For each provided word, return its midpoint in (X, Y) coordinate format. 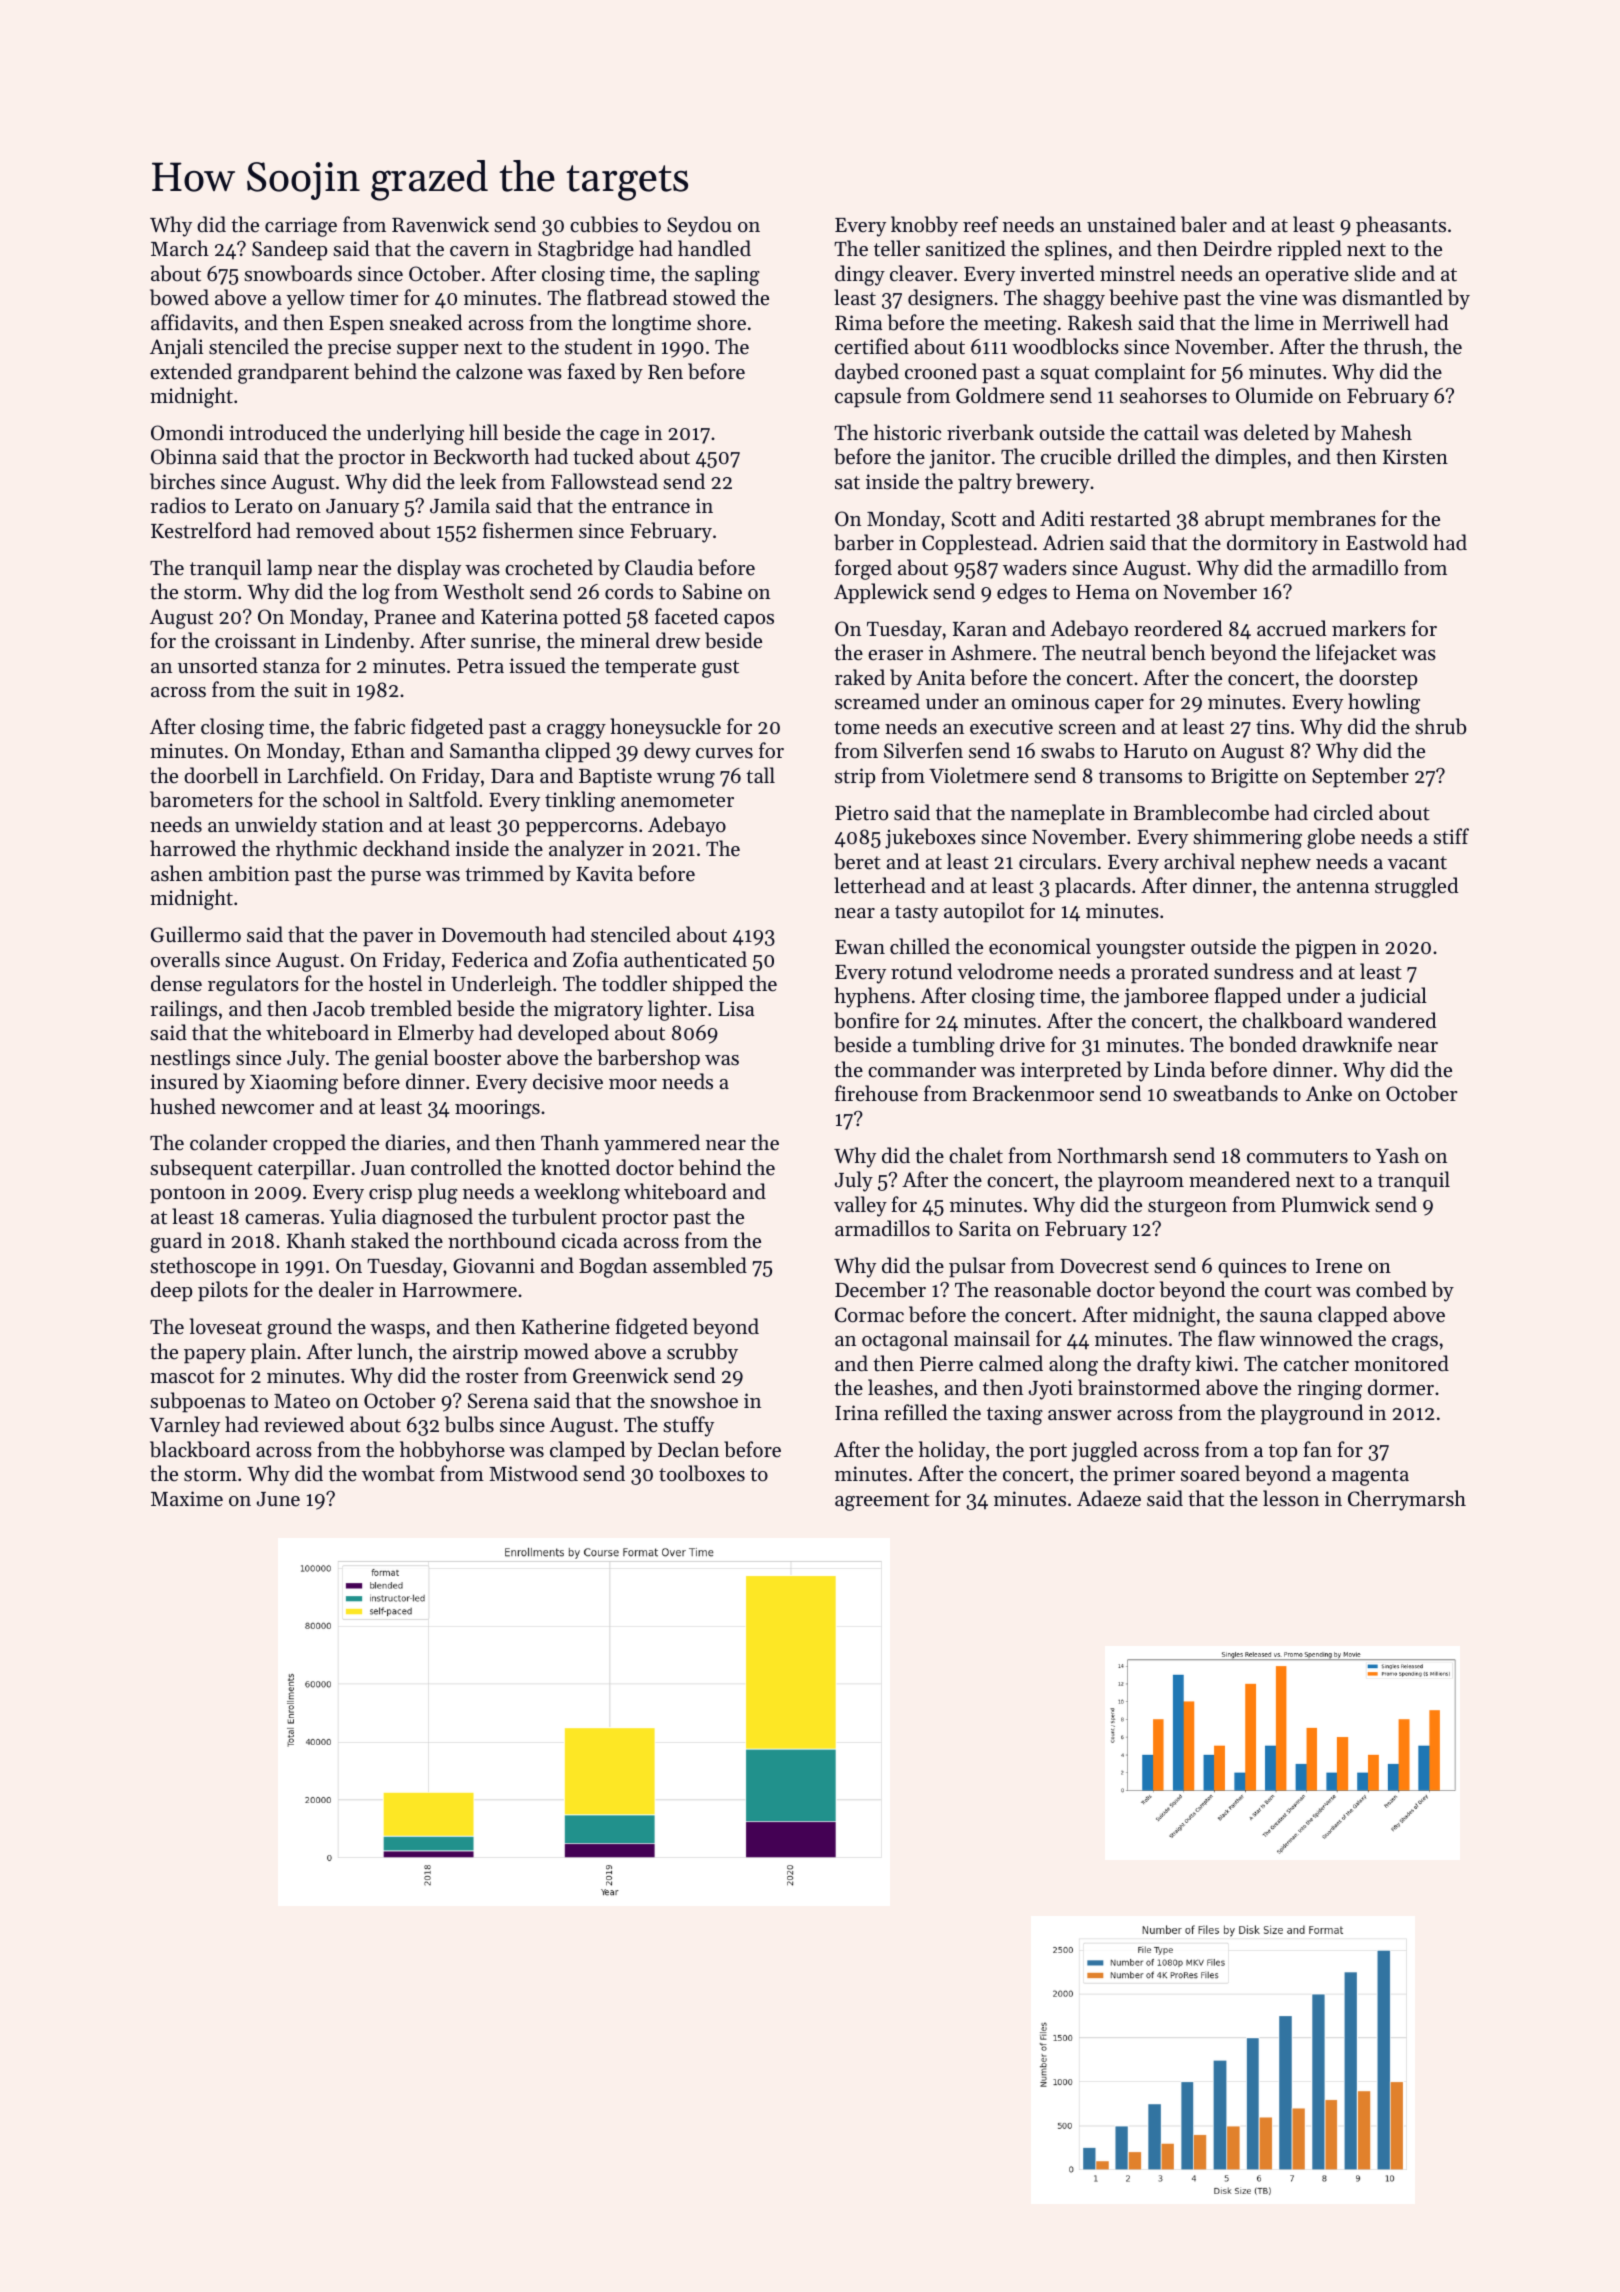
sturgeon (1187, 1208)
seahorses (1163, 395)
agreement (882, 1502)
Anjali (176, 348)
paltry (985, 483)
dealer (346, 1289)
